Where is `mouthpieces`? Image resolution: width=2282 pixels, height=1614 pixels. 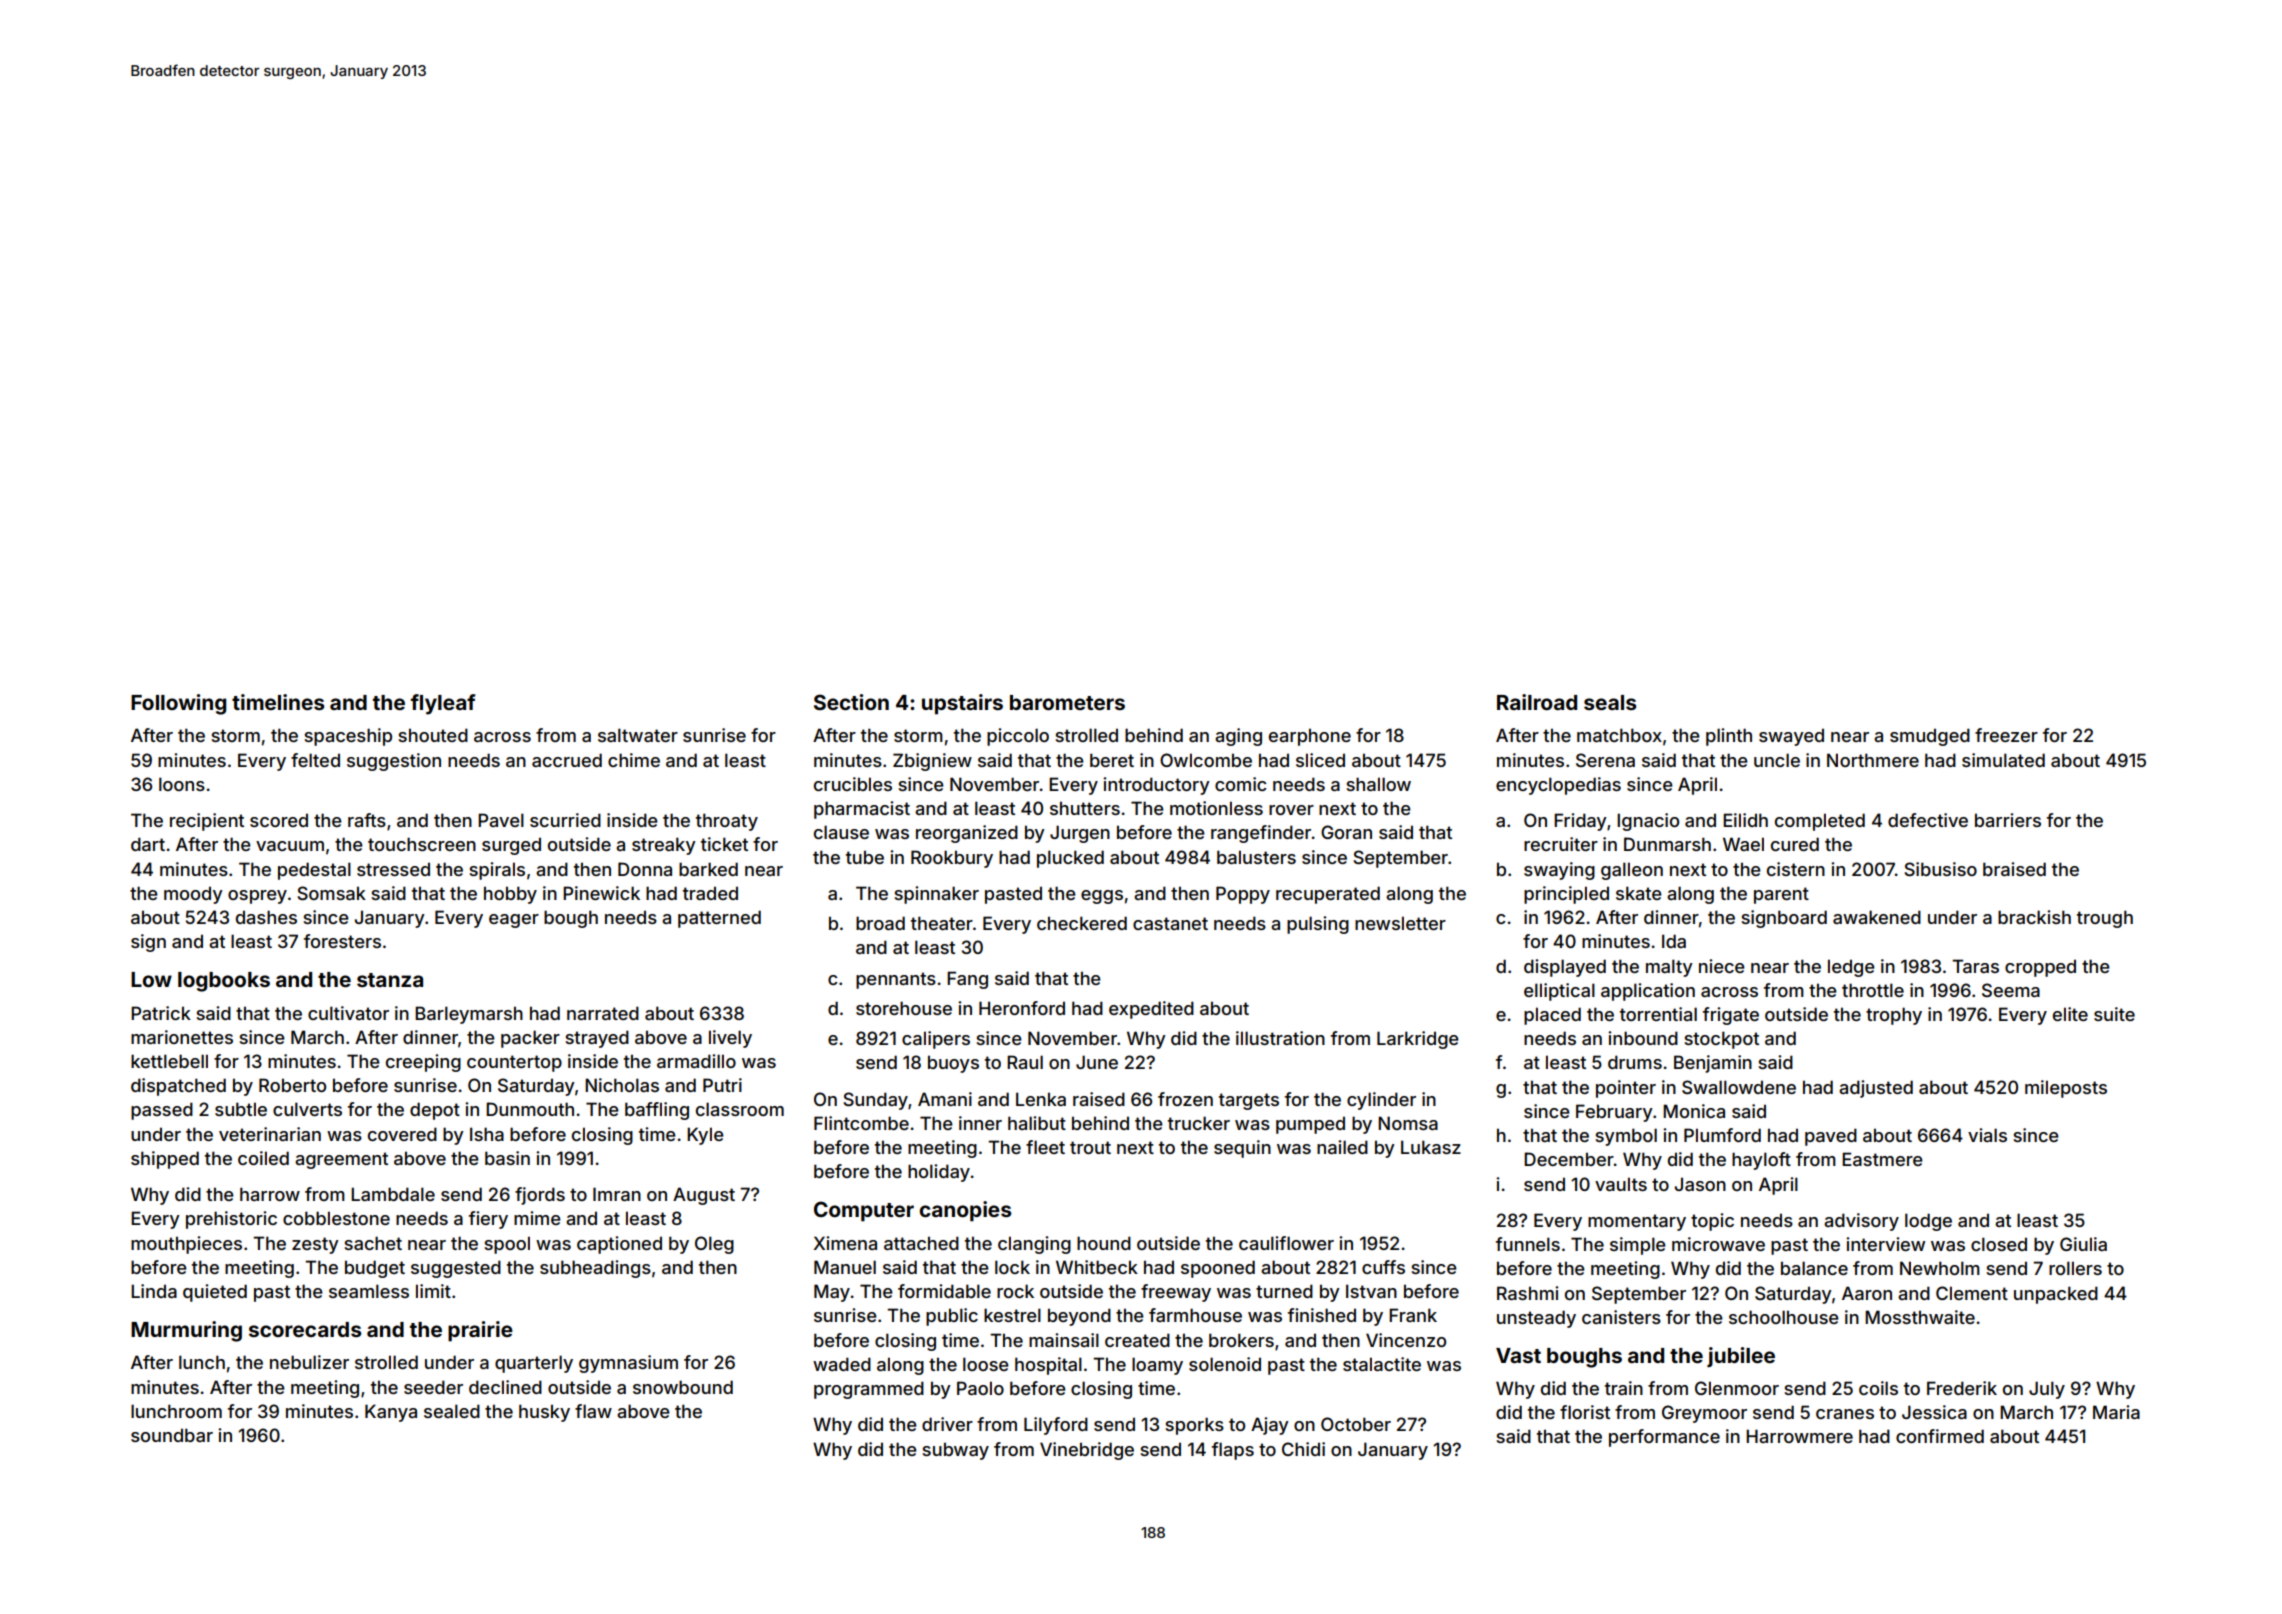 mouthpieces is located at coordinates (186, 1245).
